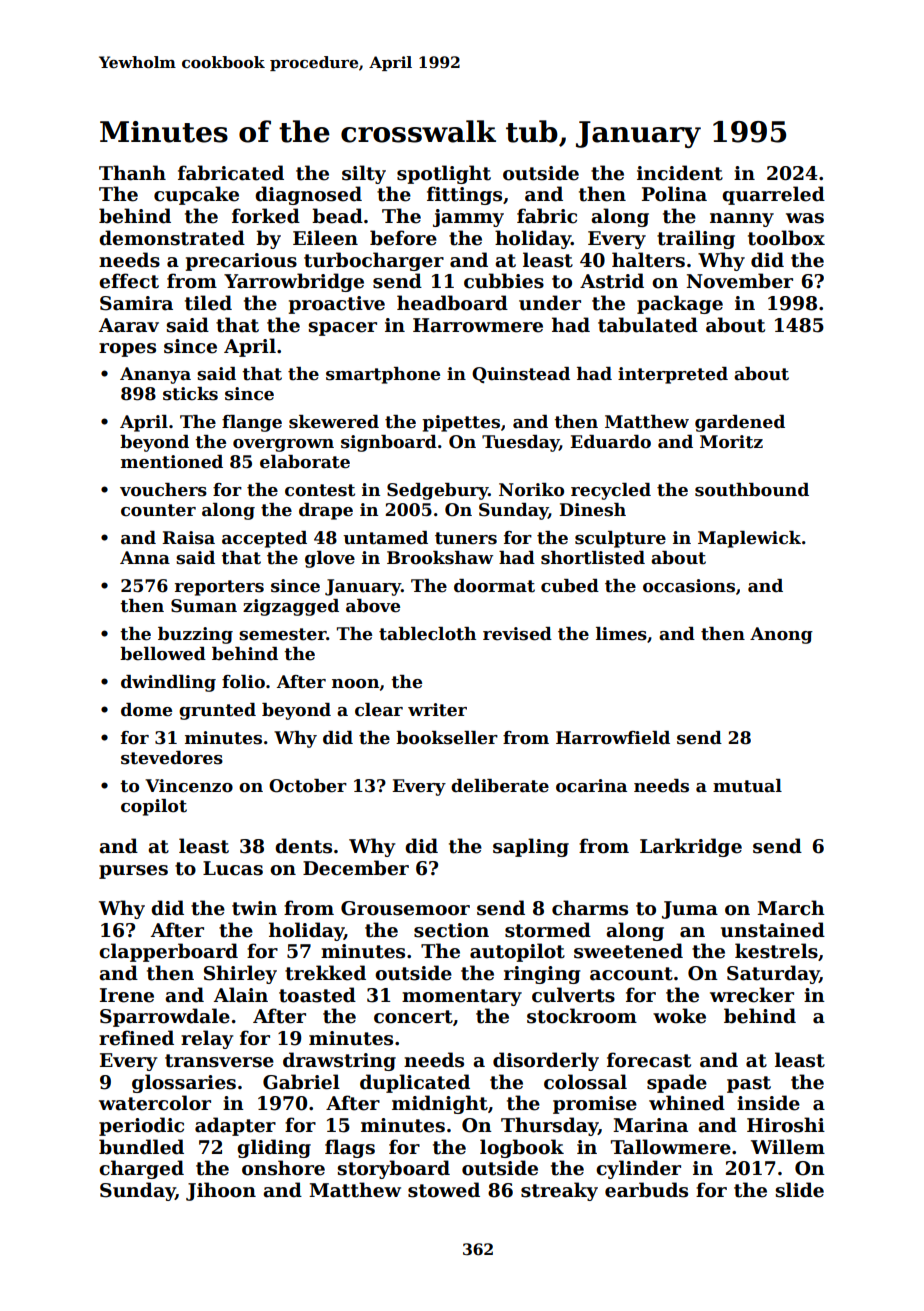 The image size is (924, 1311). What do you see at coordinates (648, 260) in the screenshot?
I see `halters` at bounding box center [648, 260].
